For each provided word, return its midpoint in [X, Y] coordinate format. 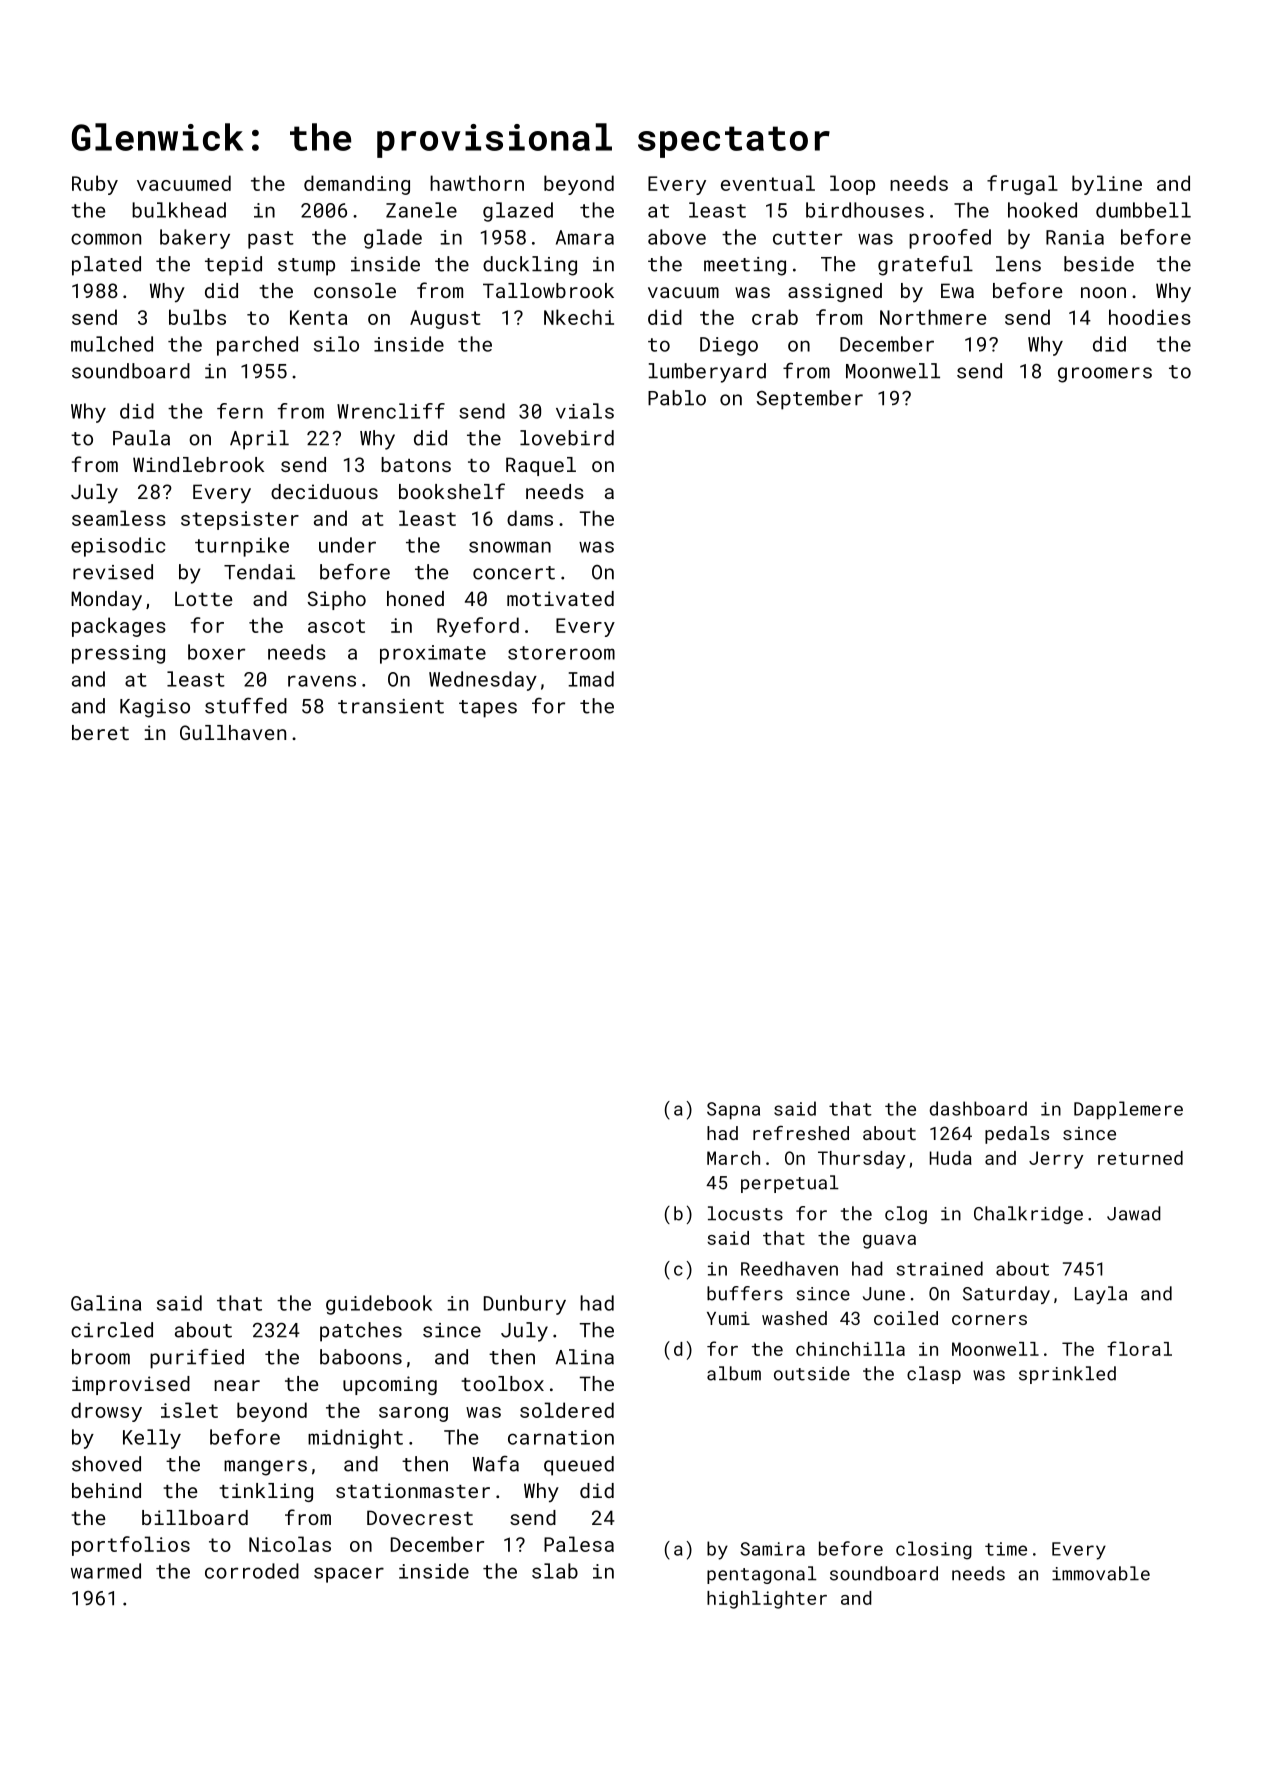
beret [100, 732]
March [733, 1158]
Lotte [203, 598]
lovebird [567, 438]
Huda [951, 1158]
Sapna [733, 1111]
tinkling [266, 1492]
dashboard [978, 1108]
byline [1107, 185]
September [809, 400]
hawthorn [477, 183]
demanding [357, 185]
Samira [772, 1549]
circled [112, 1330]
